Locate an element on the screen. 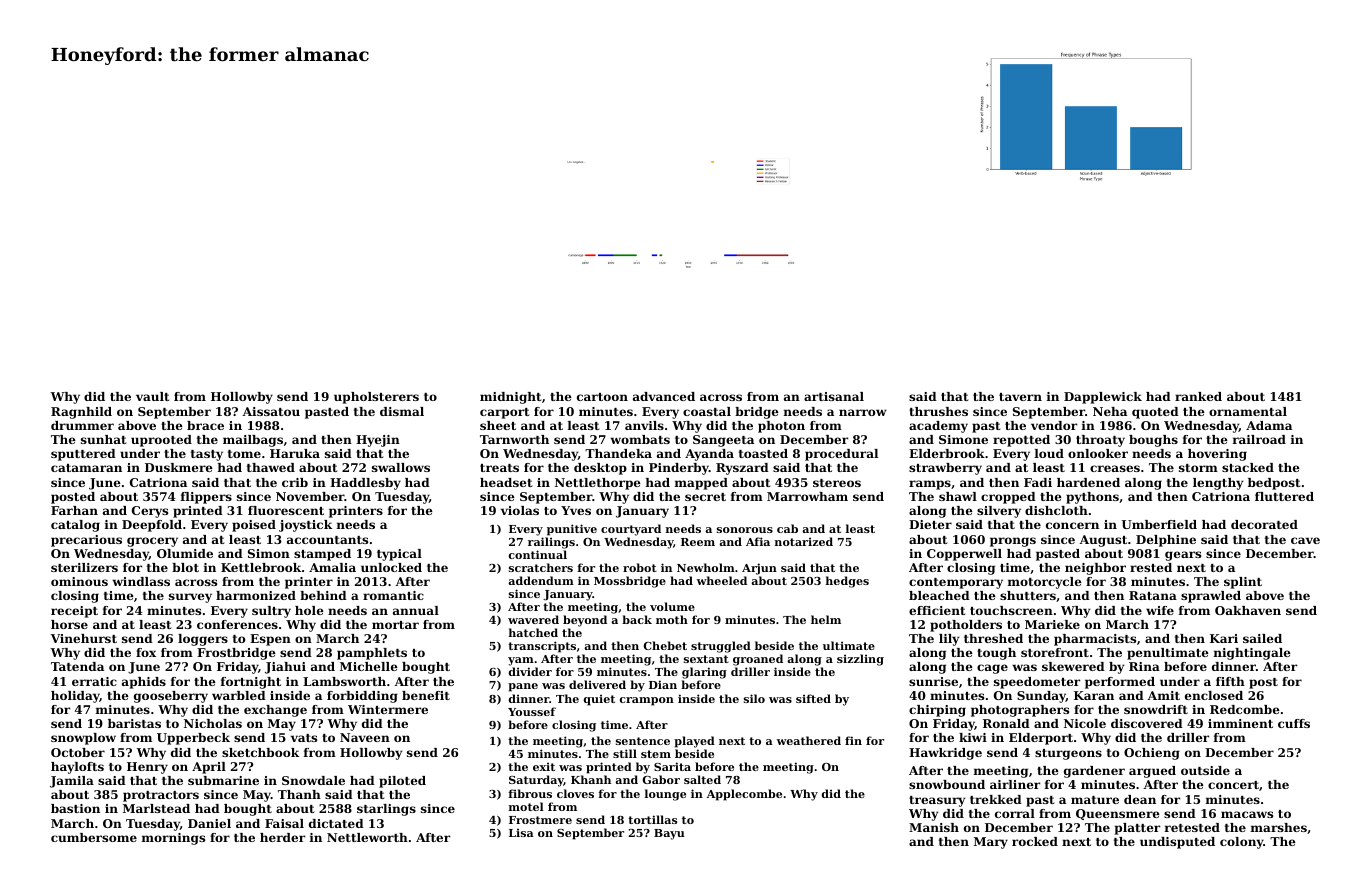 The height and width of the screenshot is (887, 1372). Aissatou is located at coordinates (271, 411).
